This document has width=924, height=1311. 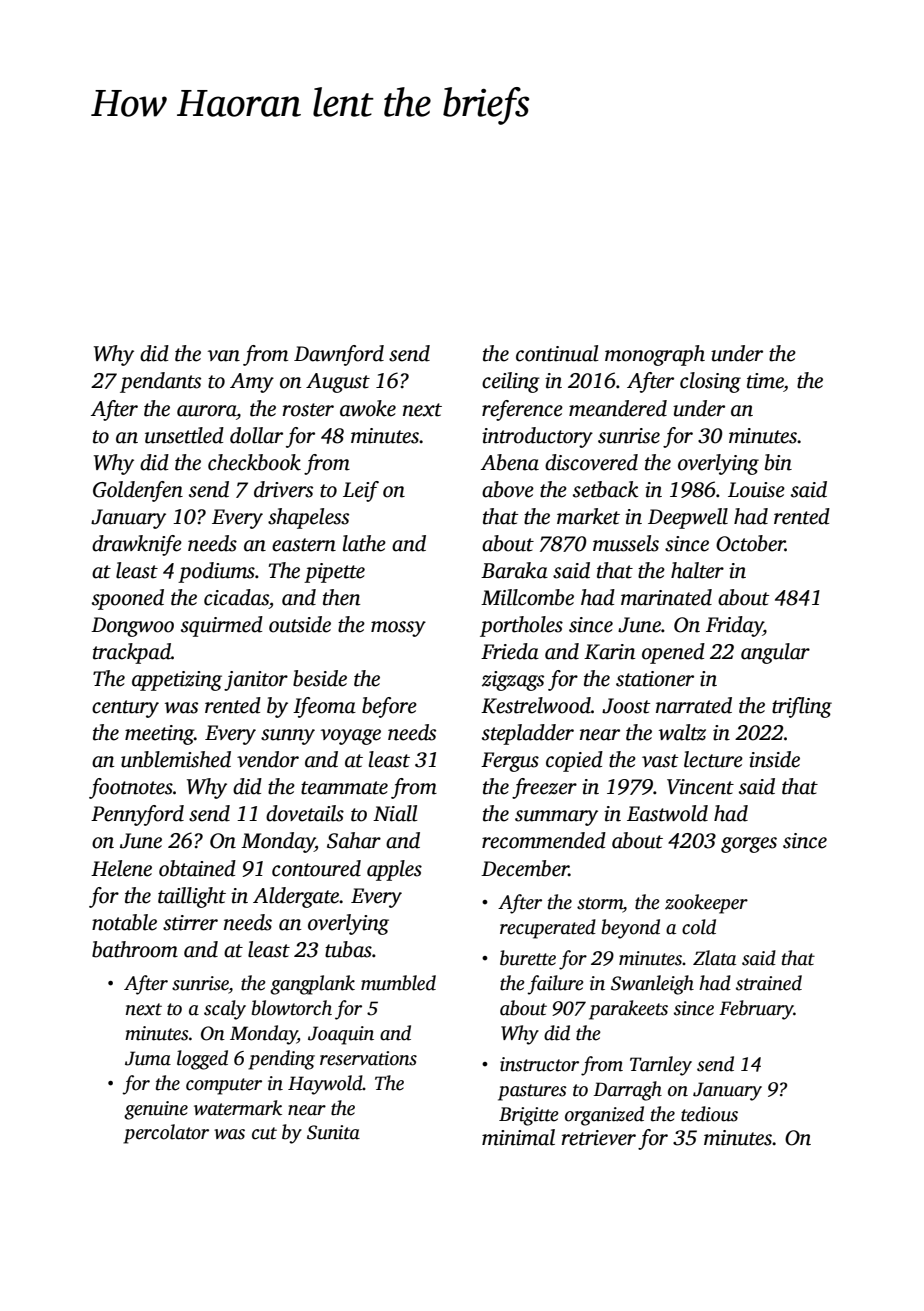 What do you see at coordinates (618, 408) in the document?
I see `meandered` at bounding box center [618, 408].
